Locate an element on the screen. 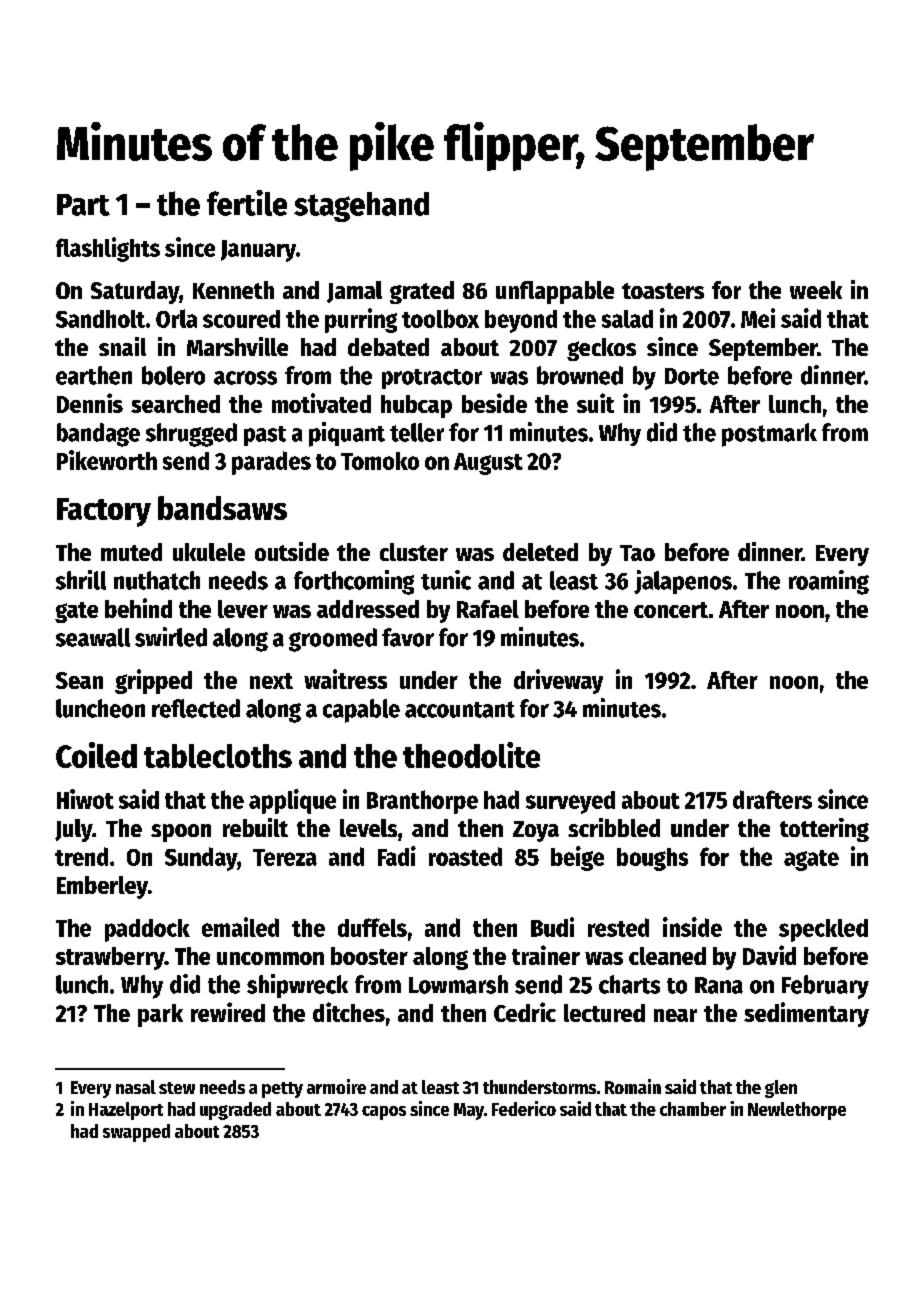  nasal is located at coordinates (136, 1087).
